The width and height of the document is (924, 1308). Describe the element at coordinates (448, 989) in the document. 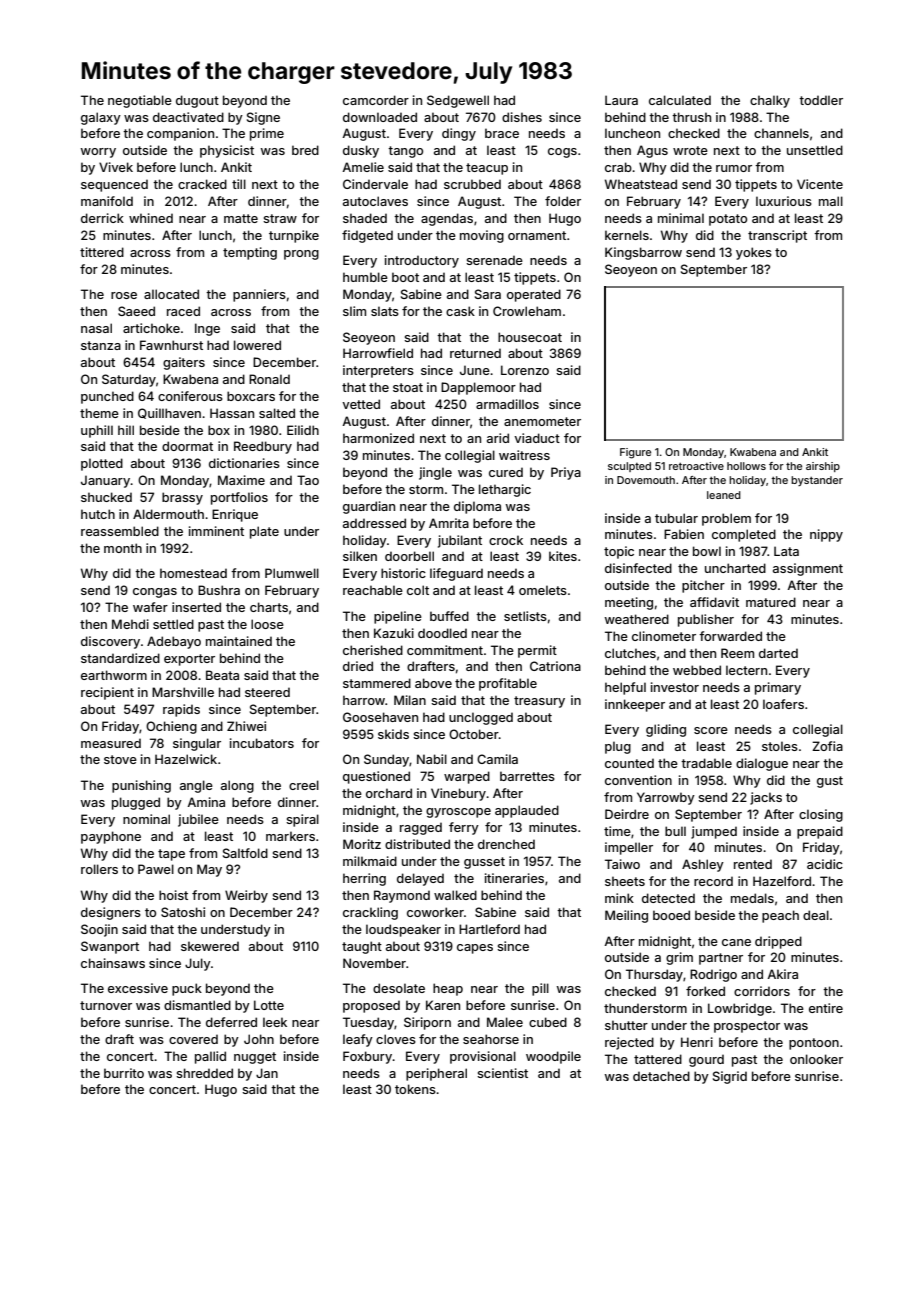

I see `heap` at that location.
